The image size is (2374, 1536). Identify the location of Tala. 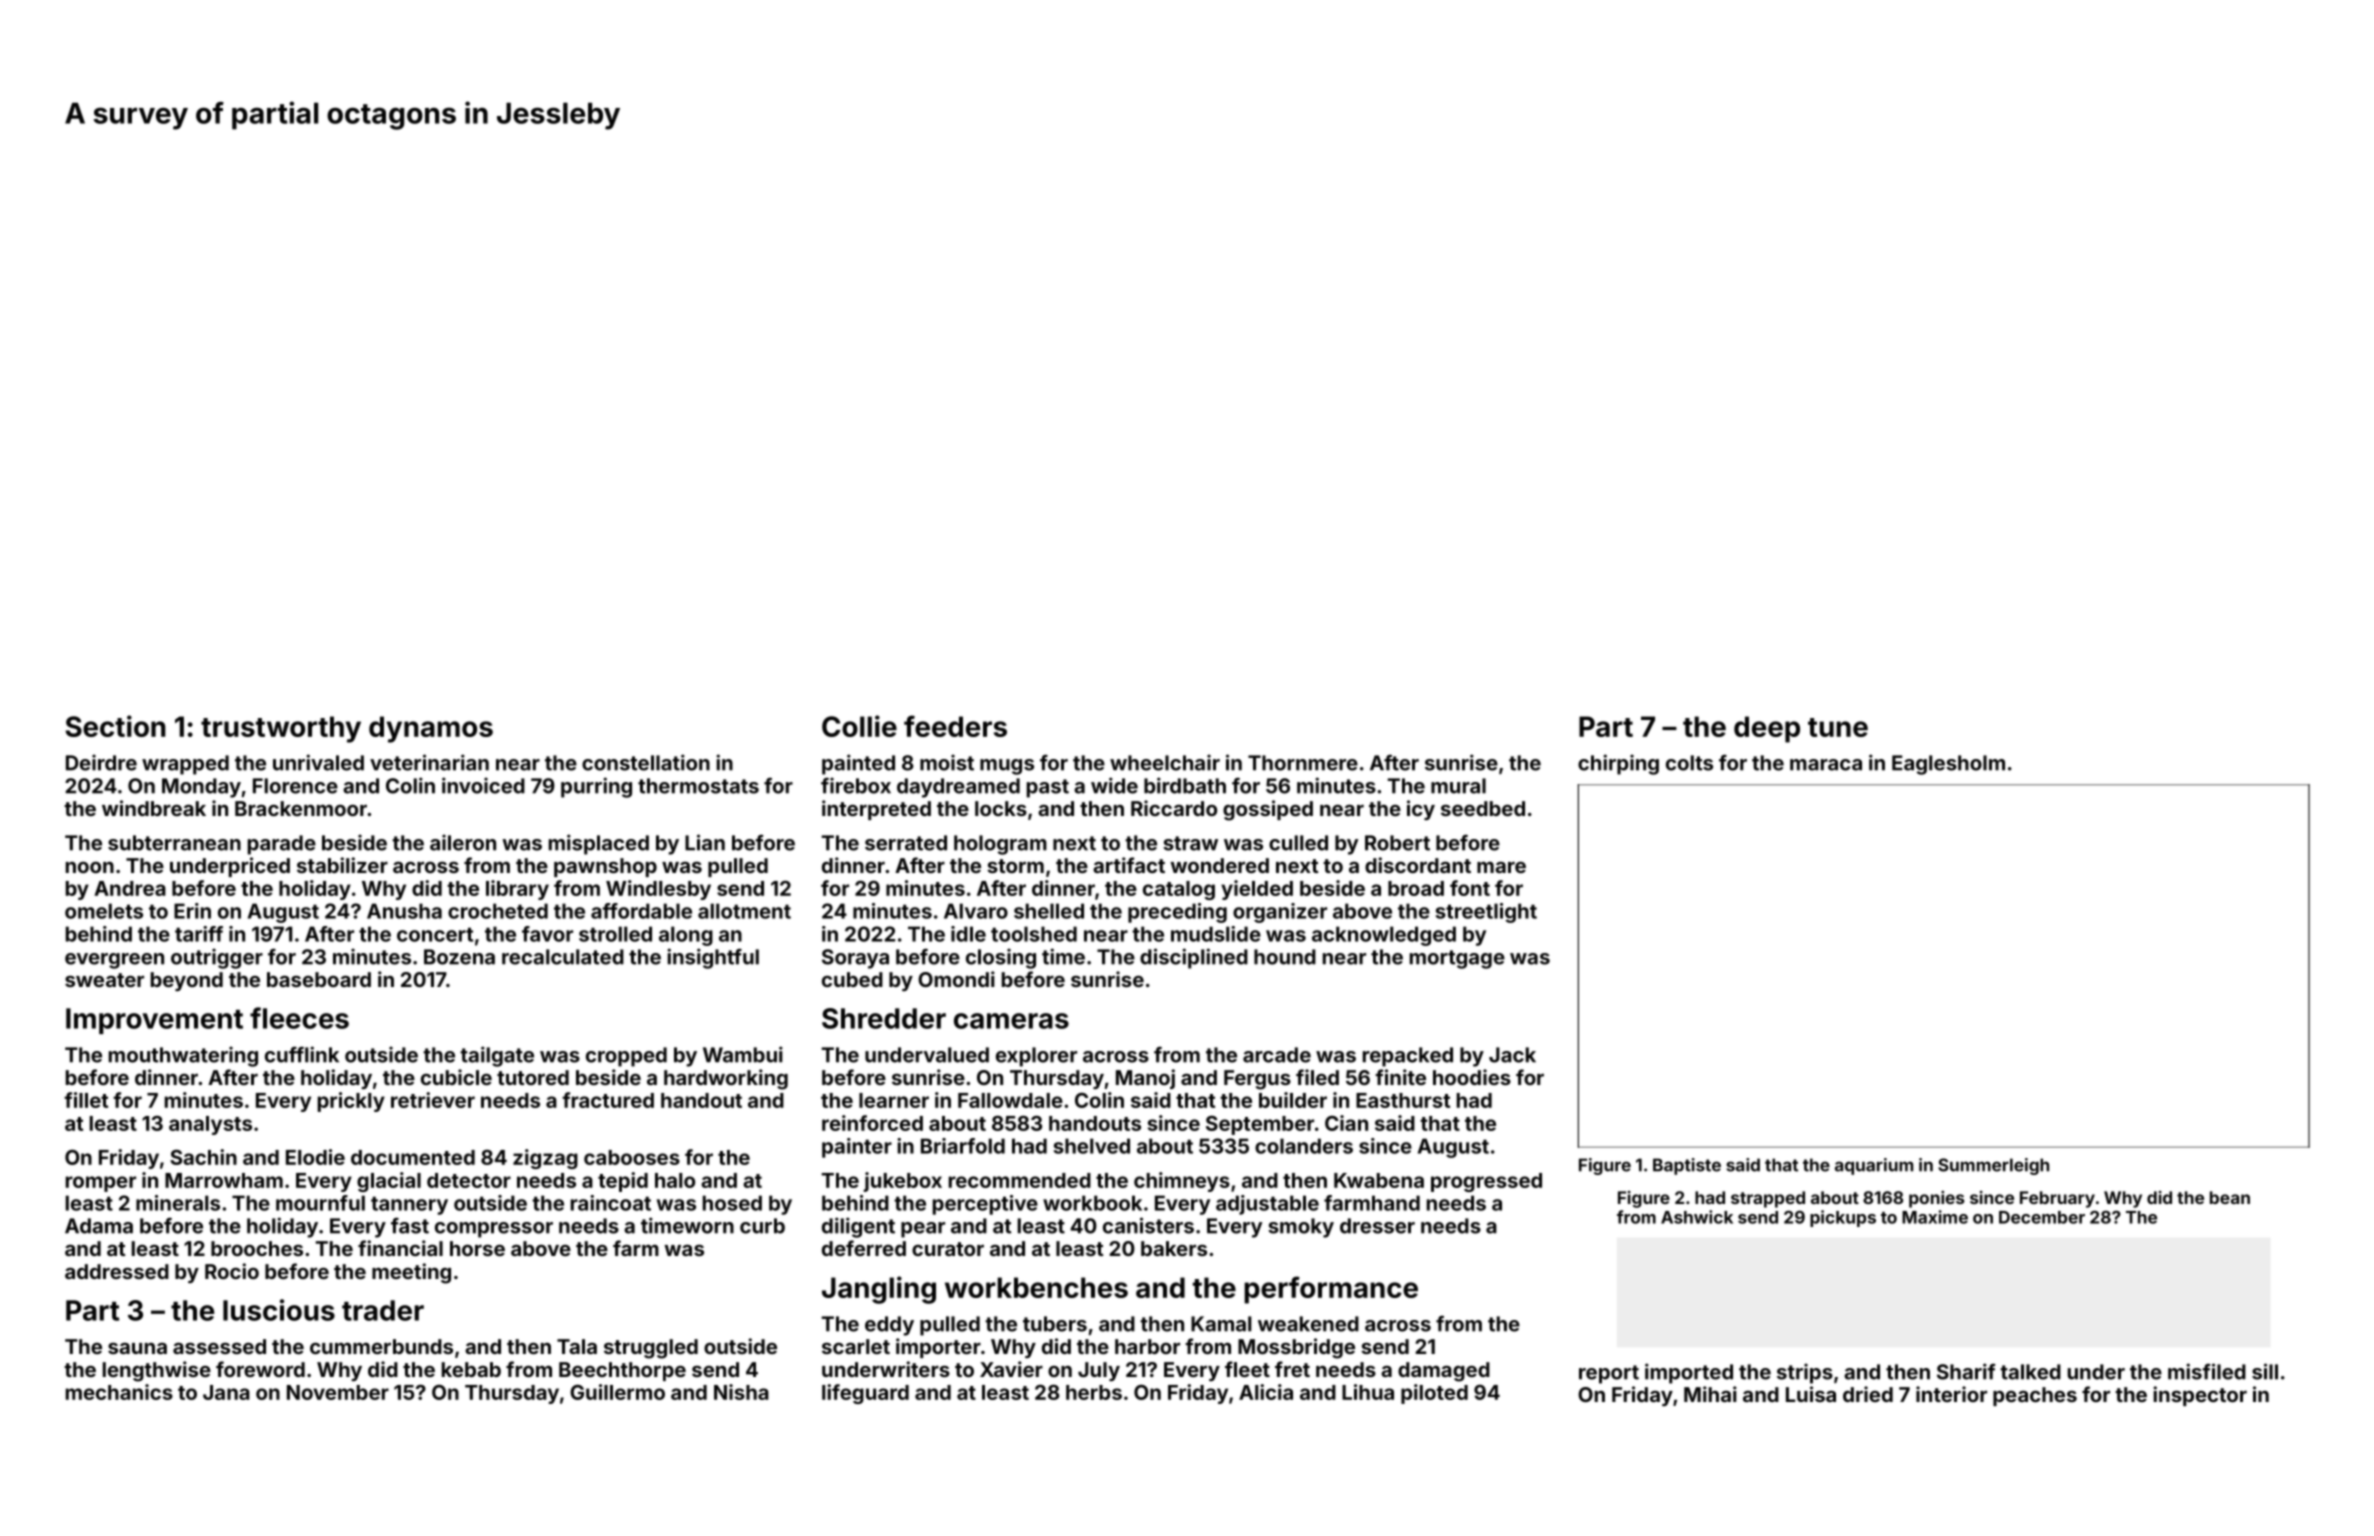
(577, 1346).
